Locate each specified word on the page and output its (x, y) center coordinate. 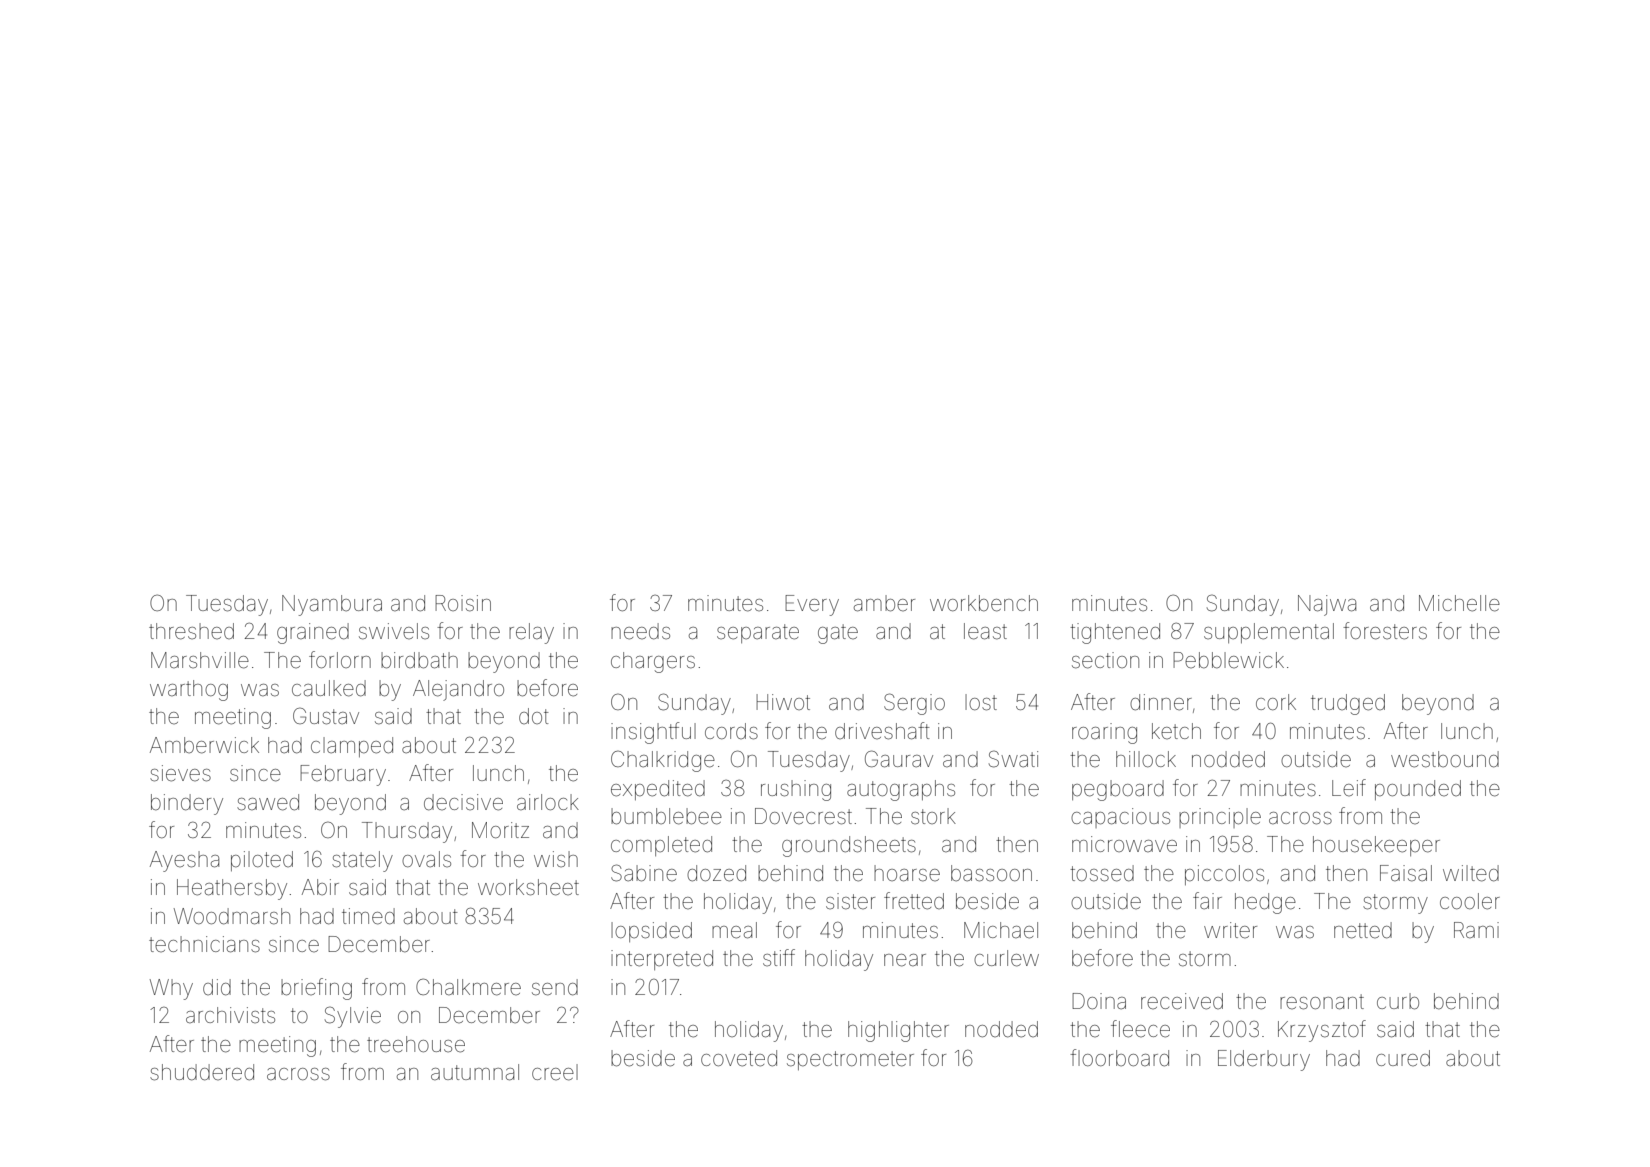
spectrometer (850, 1060)
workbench (984, 603)
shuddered (202, 1072)
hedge (1265, 903)
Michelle (1459, 603)
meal (734, 930)
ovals (426, 859)
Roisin (463, 603)
